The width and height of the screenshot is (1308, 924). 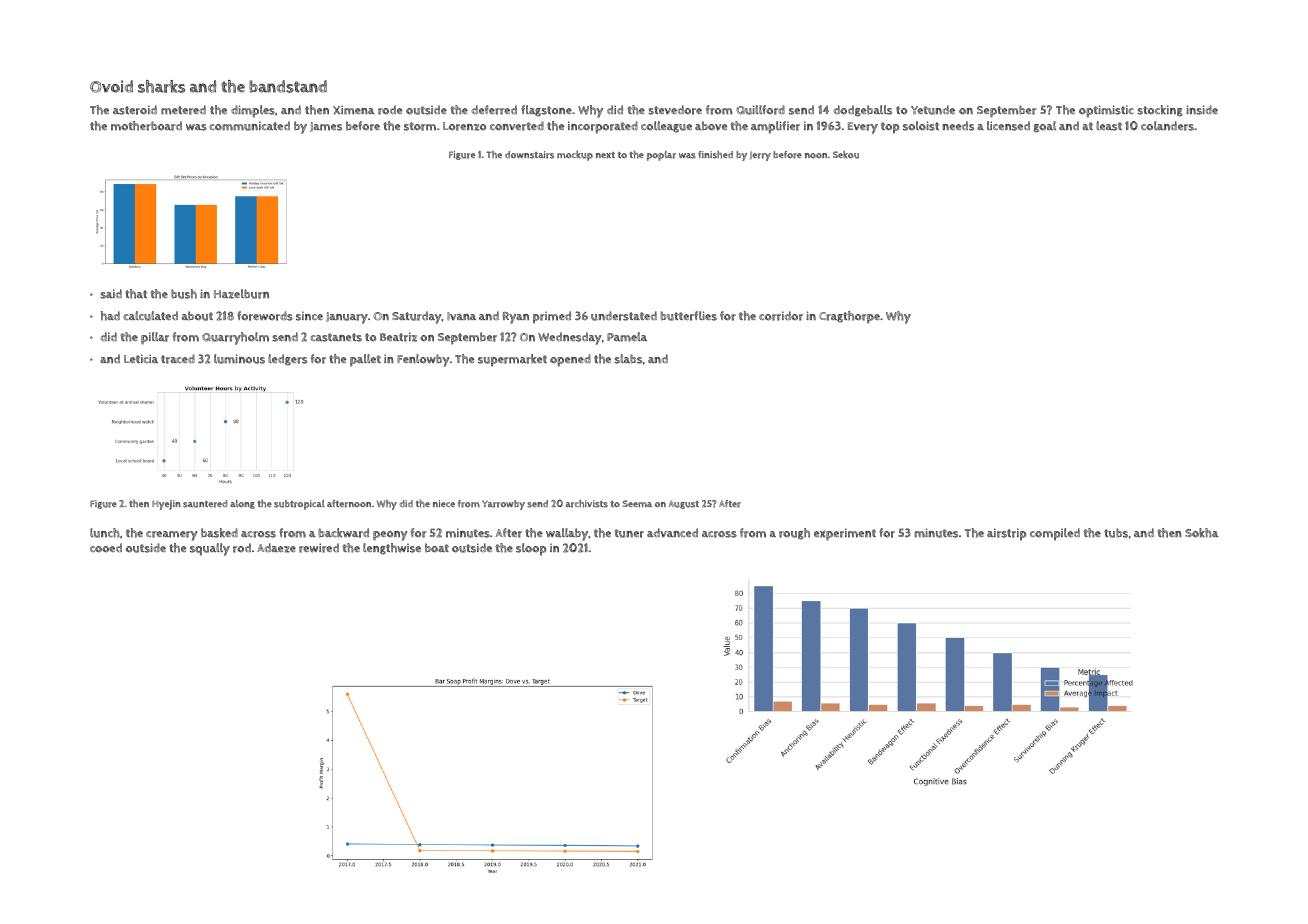 I want to click on Ovoid, so click(x=111, y=86).
